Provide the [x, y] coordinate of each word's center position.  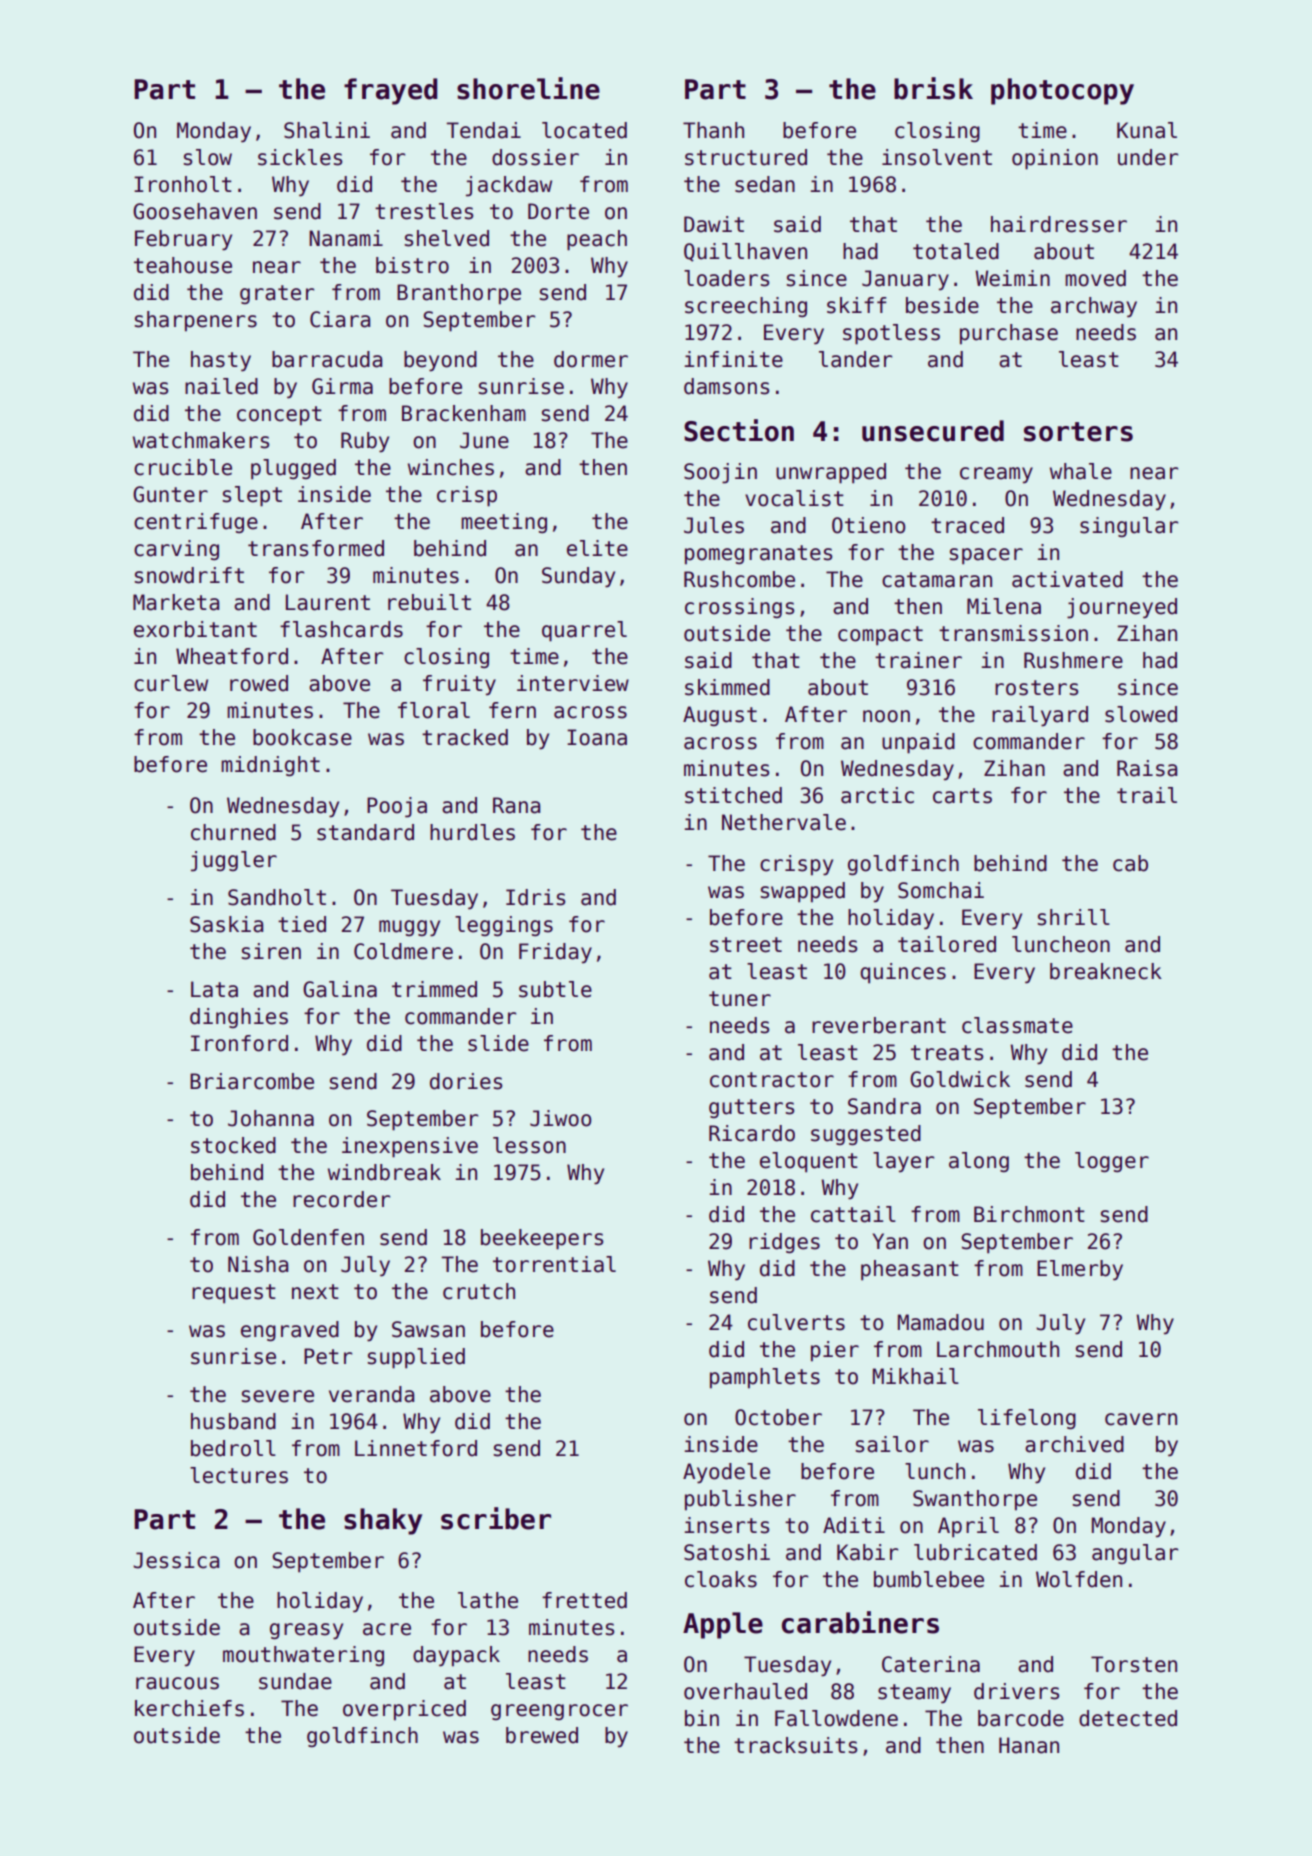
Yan [890, 1241]
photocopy [1062, 91]
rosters [1036, 688]
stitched [733, 795]
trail [1147, 795]
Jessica [176, 1560]
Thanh [713, 130]
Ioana [597, 737]
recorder [341, 1199]
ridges [784, 1243]
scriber [496, 1518]
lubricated [975, 1552]
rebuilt [429, 602]
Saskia [226, 924]
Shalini [327, 130]
